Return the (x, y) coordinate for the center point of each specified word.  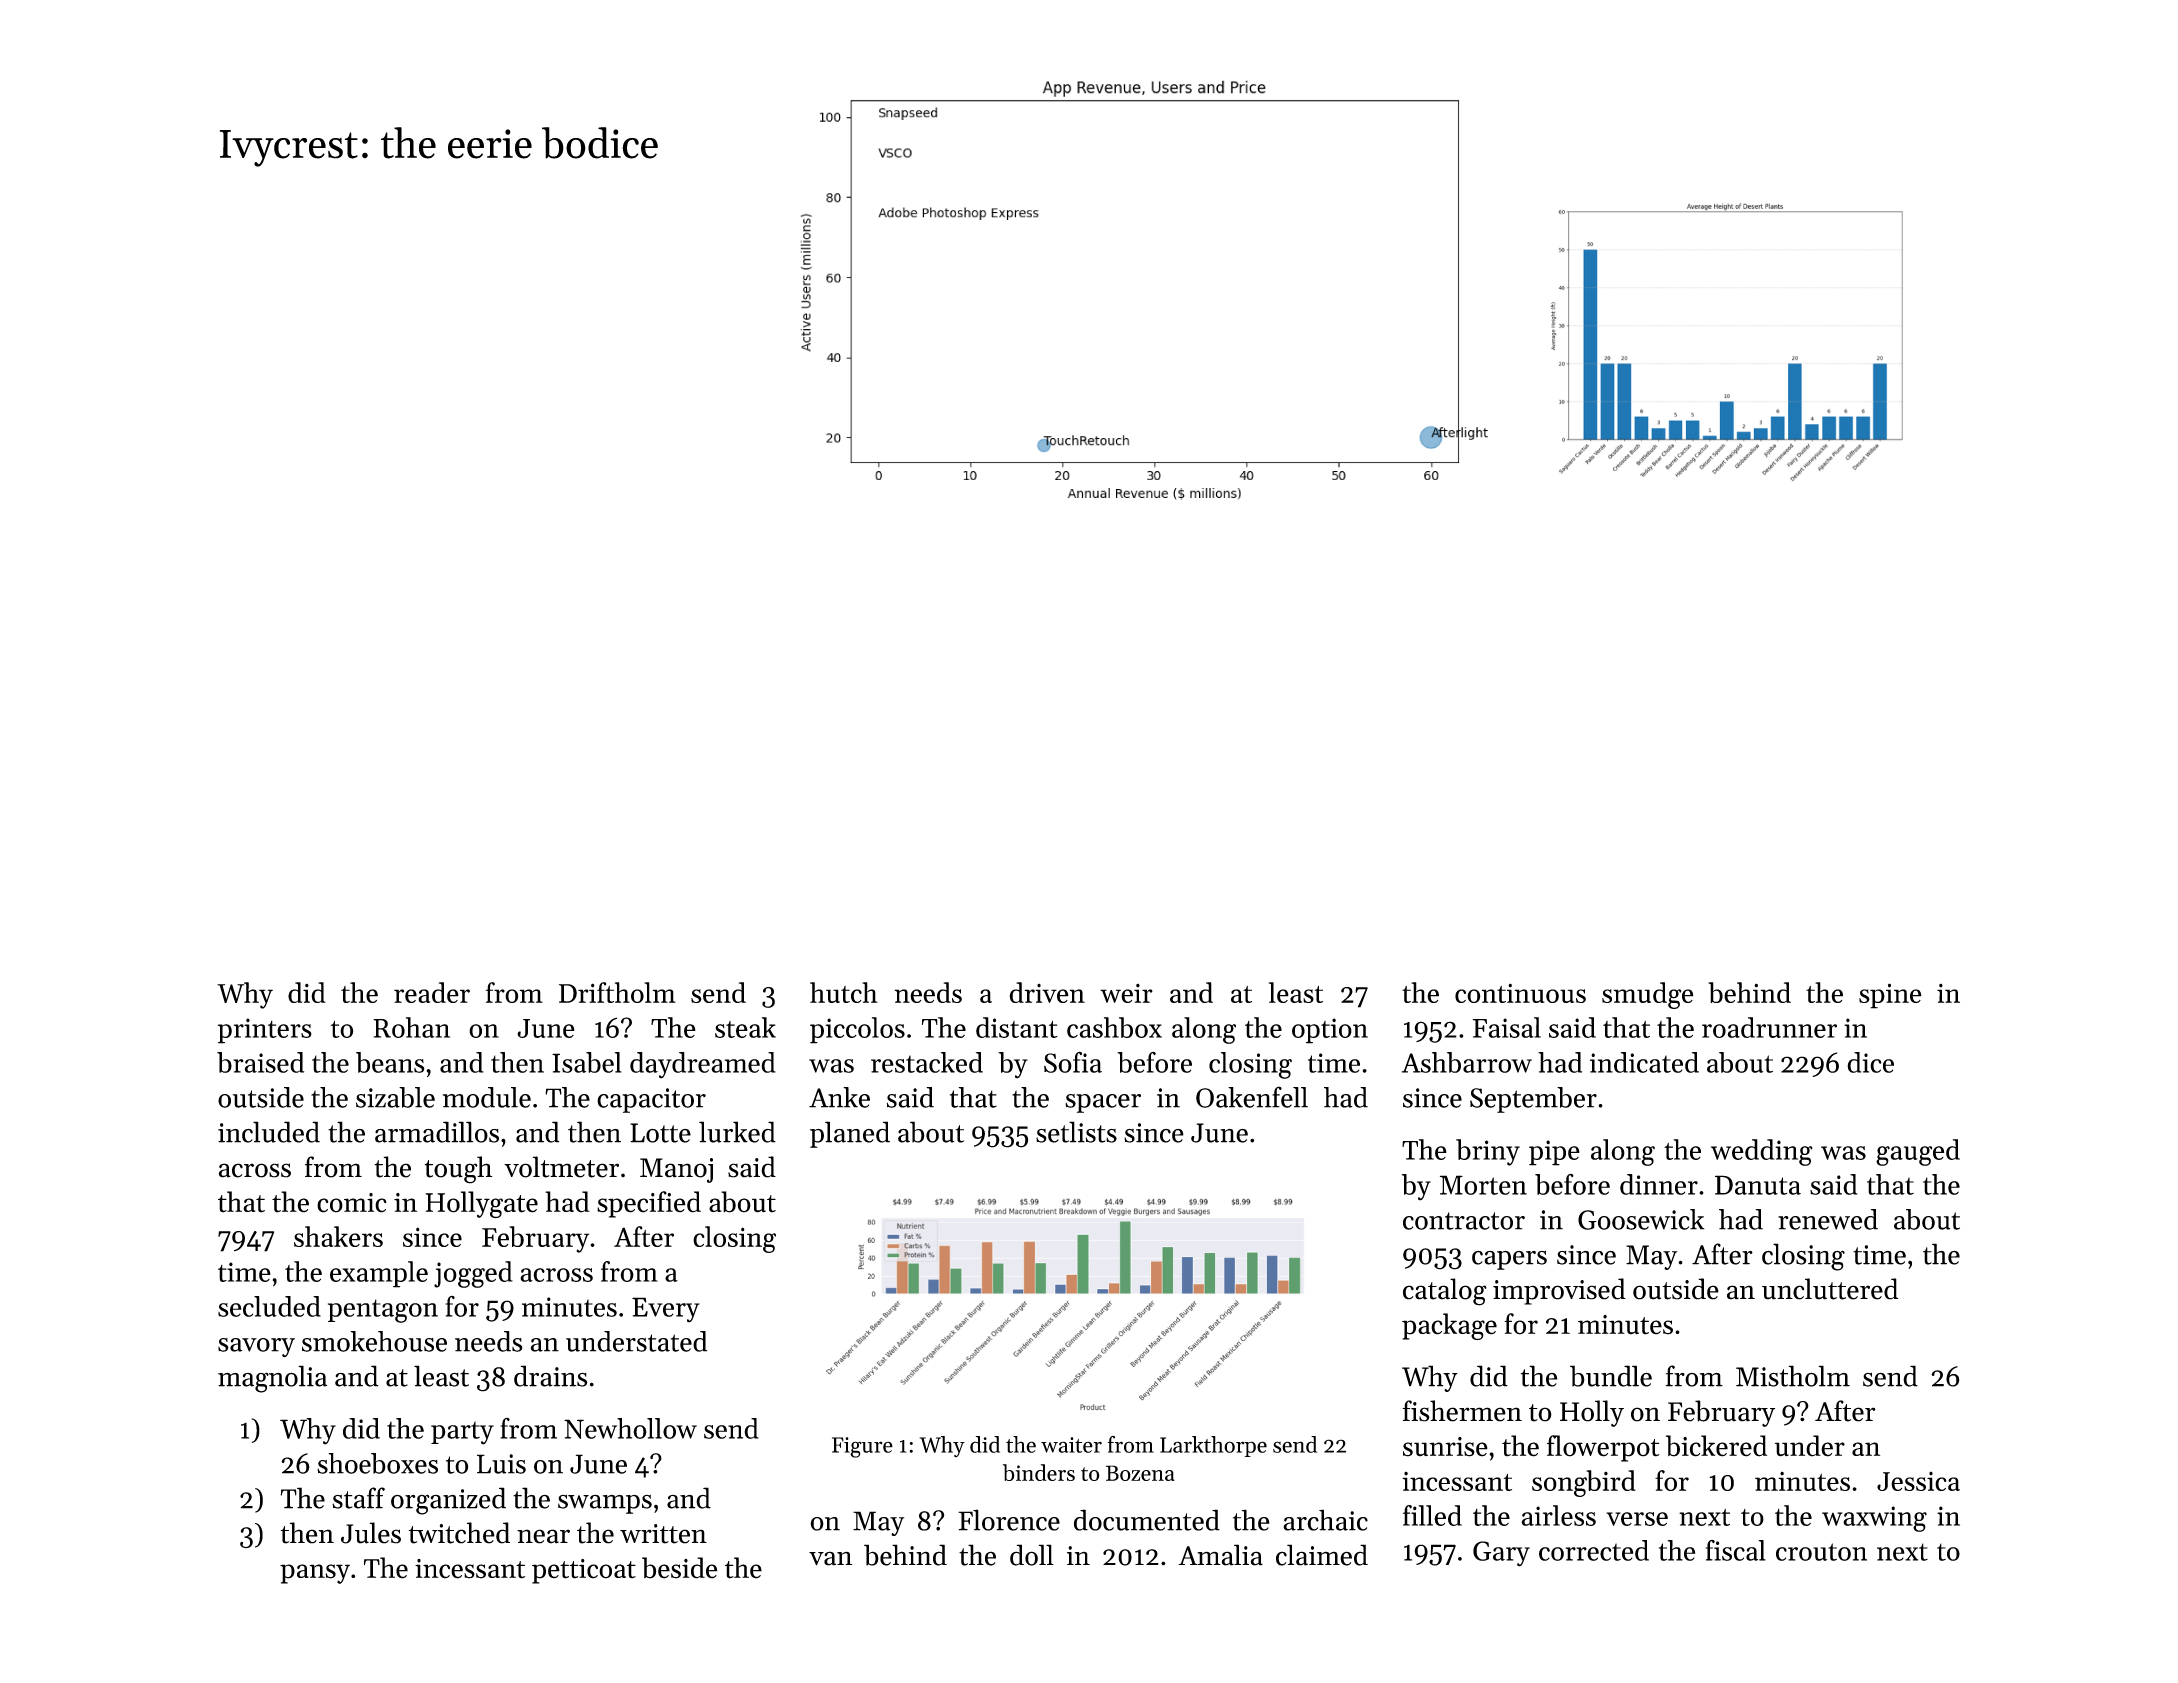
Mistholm (1793, 1376)
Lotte (660, 1133)
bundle (1611, 1376)
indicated (1644, 1062)
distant (1017, 1027)
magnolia (272, 1379)
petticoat (584, 1571)
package (1449, 1326)
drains (551, 1376)
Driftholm (617, 992)
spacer (1103, 1103)
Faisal (1507, 1027)
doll (1032, 1555)
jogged (473, 1274)
